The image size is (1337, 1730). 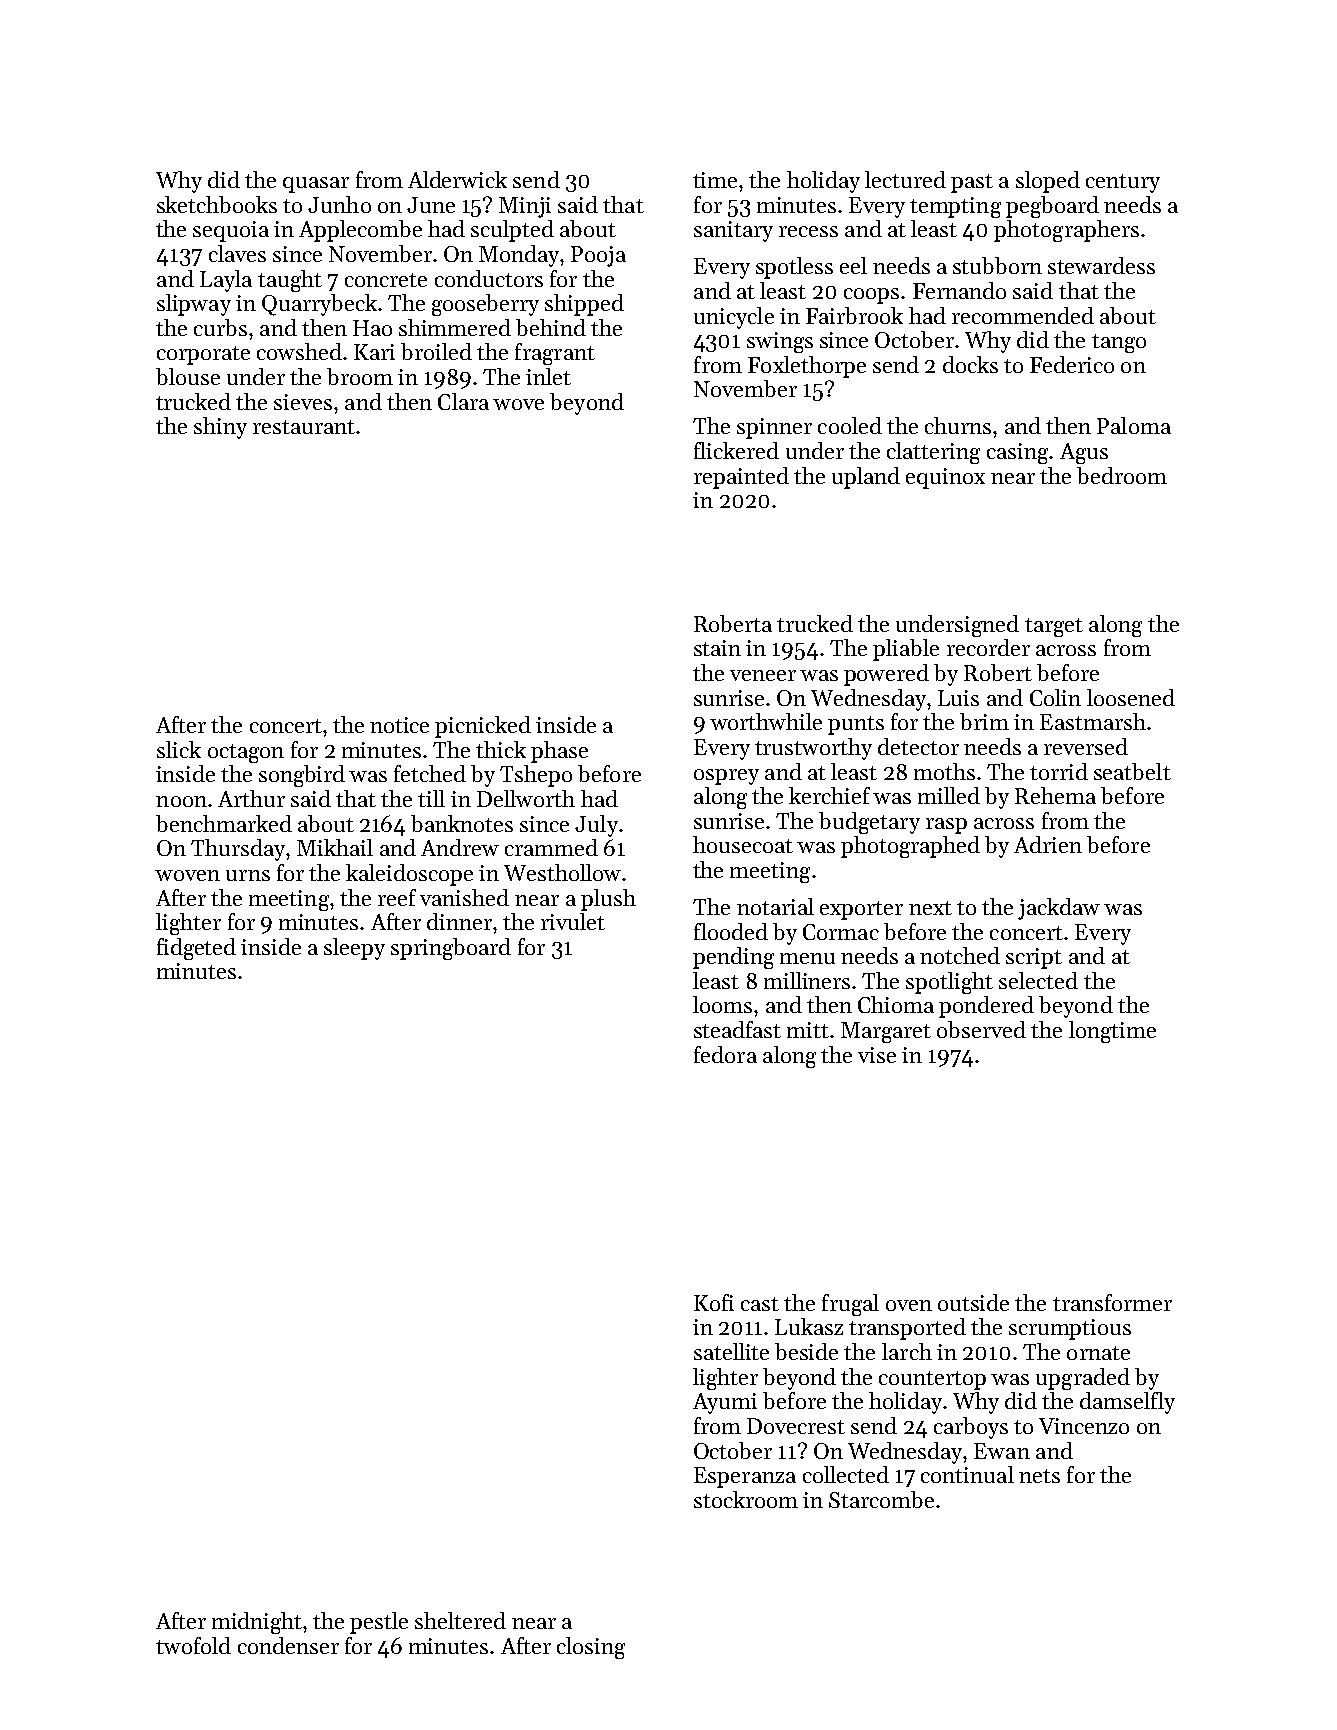 What do you see at coordinates (733, 231) in the screenshot?
I see `sanitary` at bounding box center [733, 231].
